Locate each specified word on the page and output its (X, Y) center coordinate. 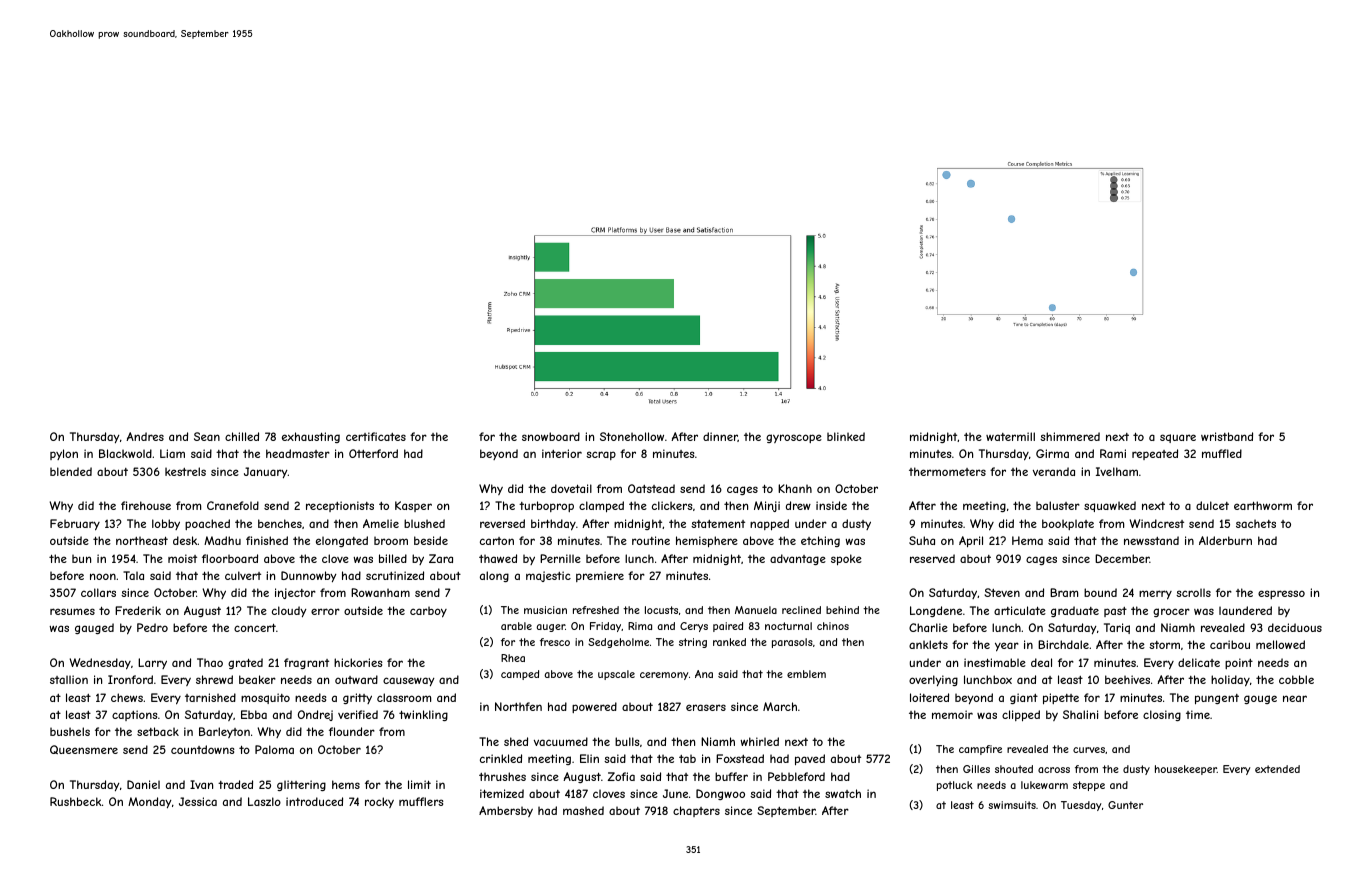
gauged (94, 628)
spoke (846, 559)
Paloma (274, 749)
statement (718, 524)
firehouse (146, 505)
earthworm (1263, 505)
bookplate (1068, 524)
